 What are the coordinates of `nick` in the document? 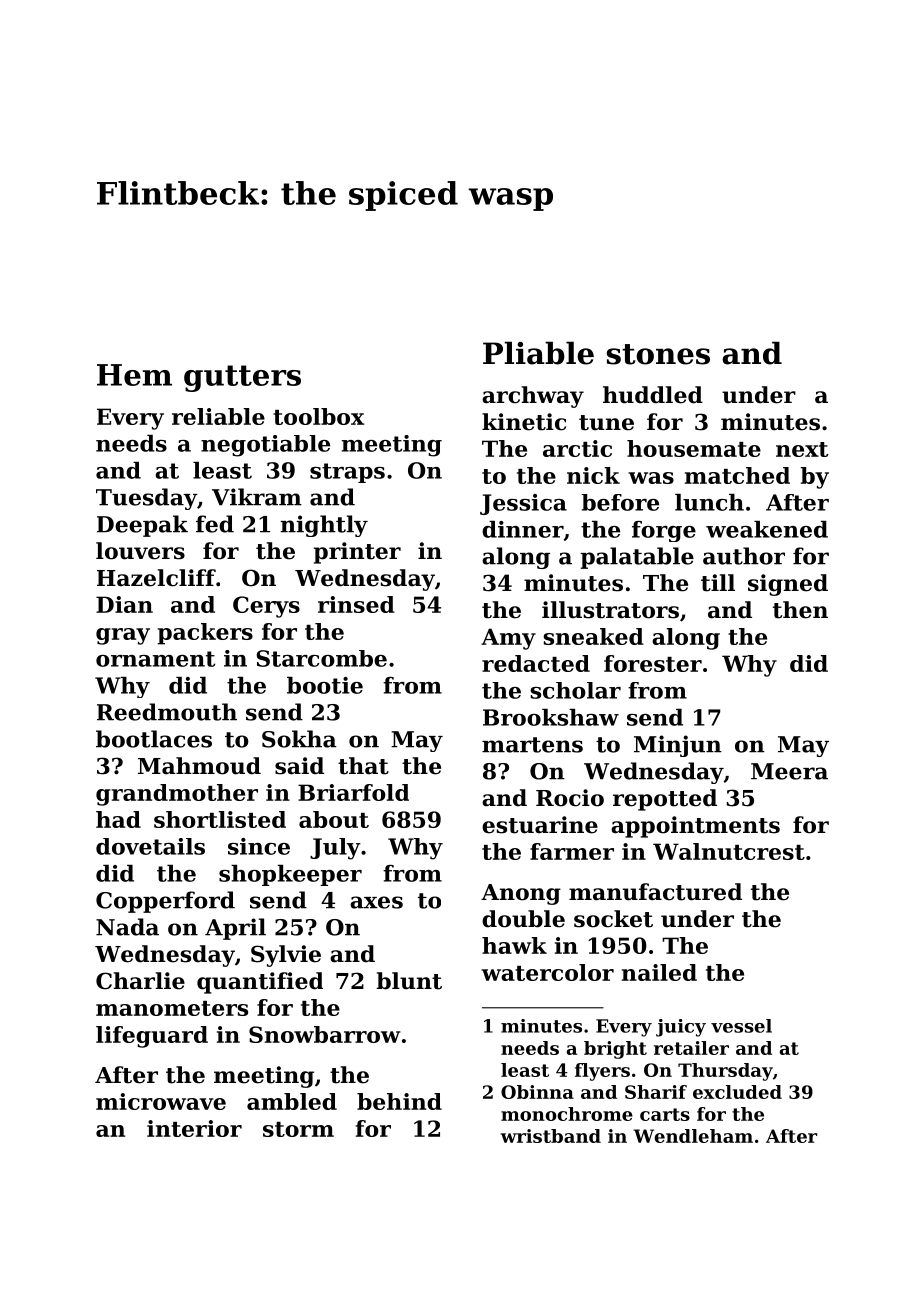 It's located at (593, 475).
